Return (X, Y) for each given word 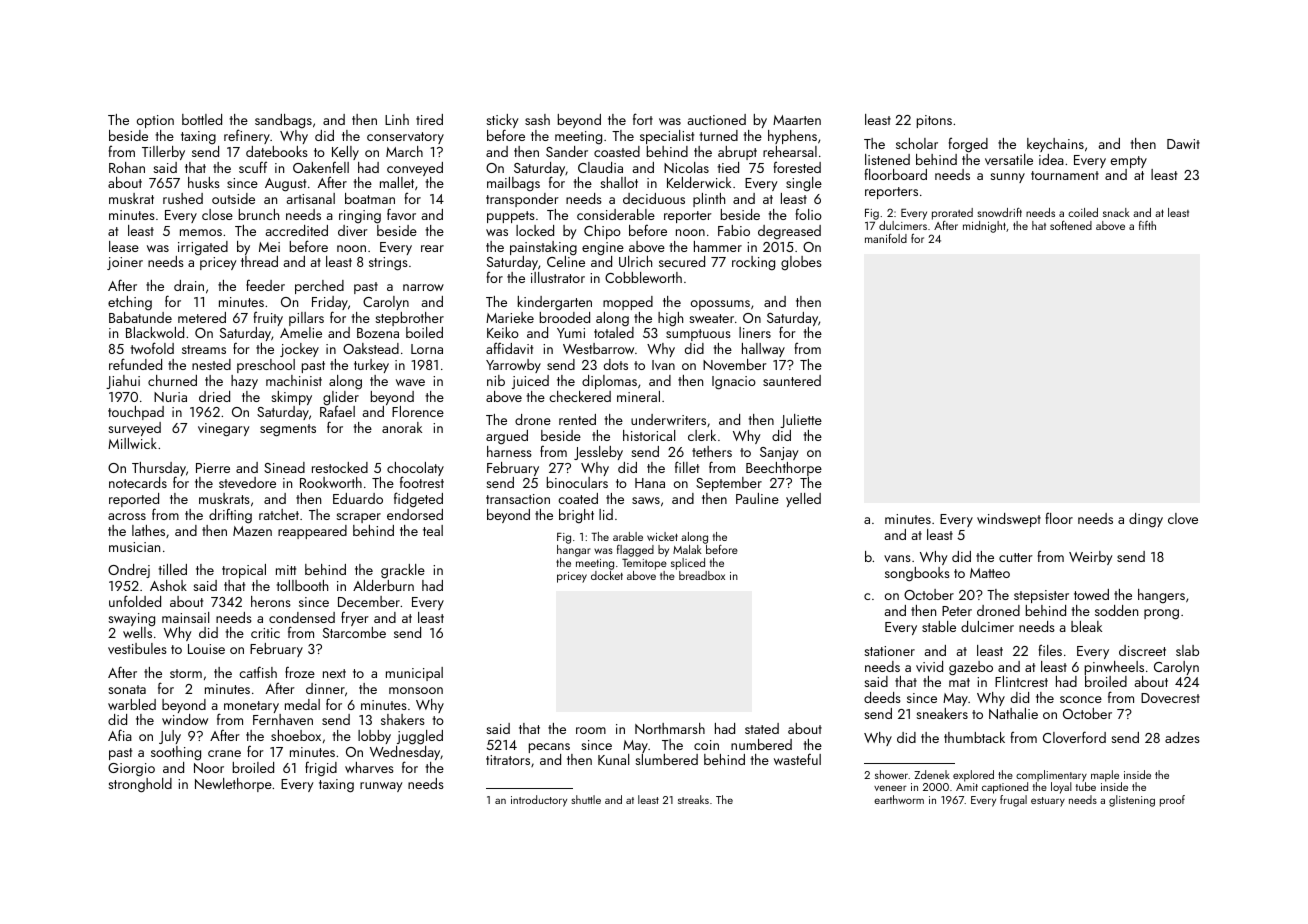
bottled (202, 119)
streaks (693, 799)
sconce (1081, 699)
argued (507, 437)
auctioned (717, 119)
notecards (138, 482)
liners (755, 332)
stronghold (140, 785)
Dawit (1183, 144)
